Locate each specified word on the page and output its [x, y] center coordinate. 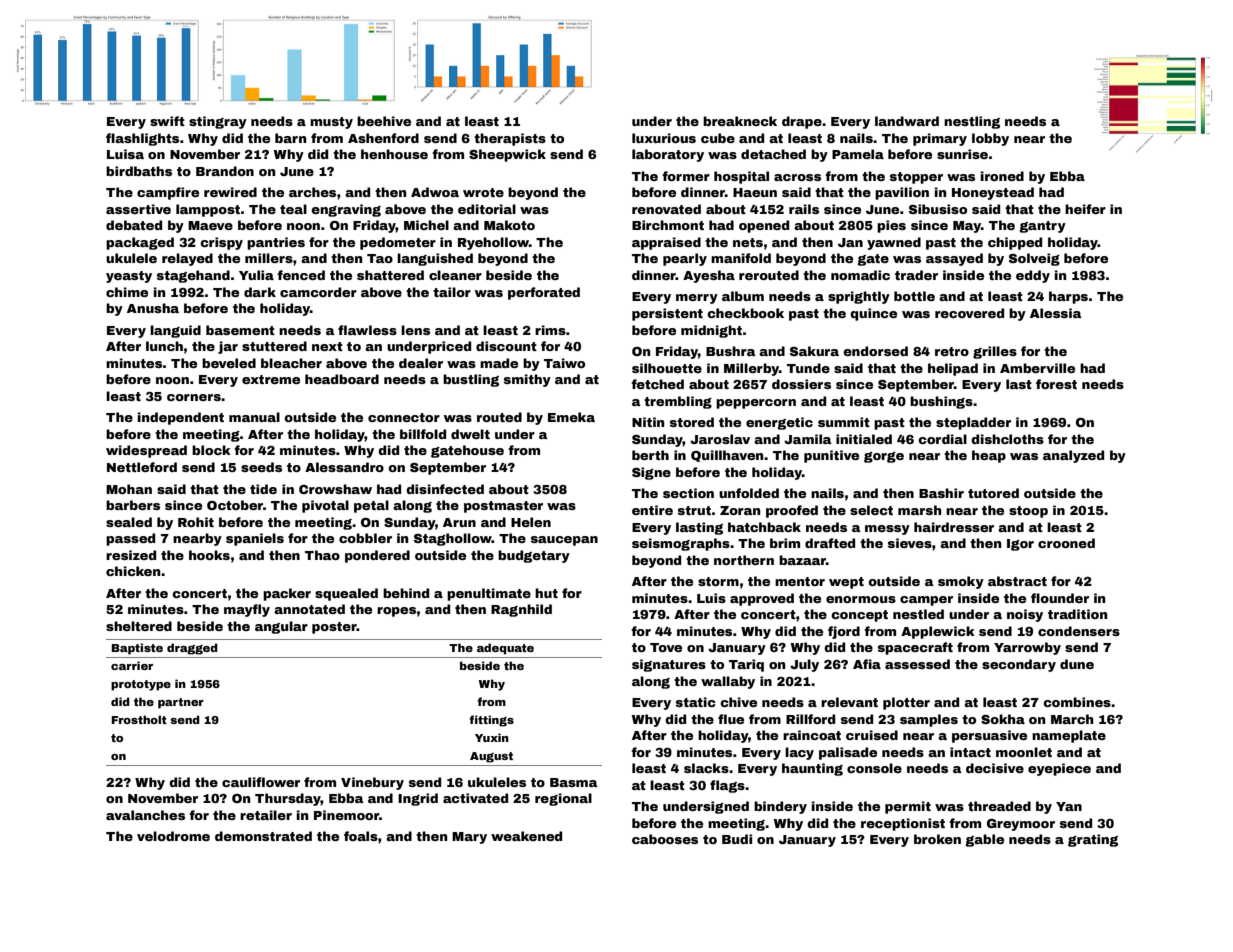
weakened [526, 836]
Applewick [938, 632]
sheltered [139, 626]
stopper [916, 178]
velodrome [173, 836]
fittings [491, 721]
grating [1093, 840]
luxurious [664, 138]
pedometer [398, 243]
